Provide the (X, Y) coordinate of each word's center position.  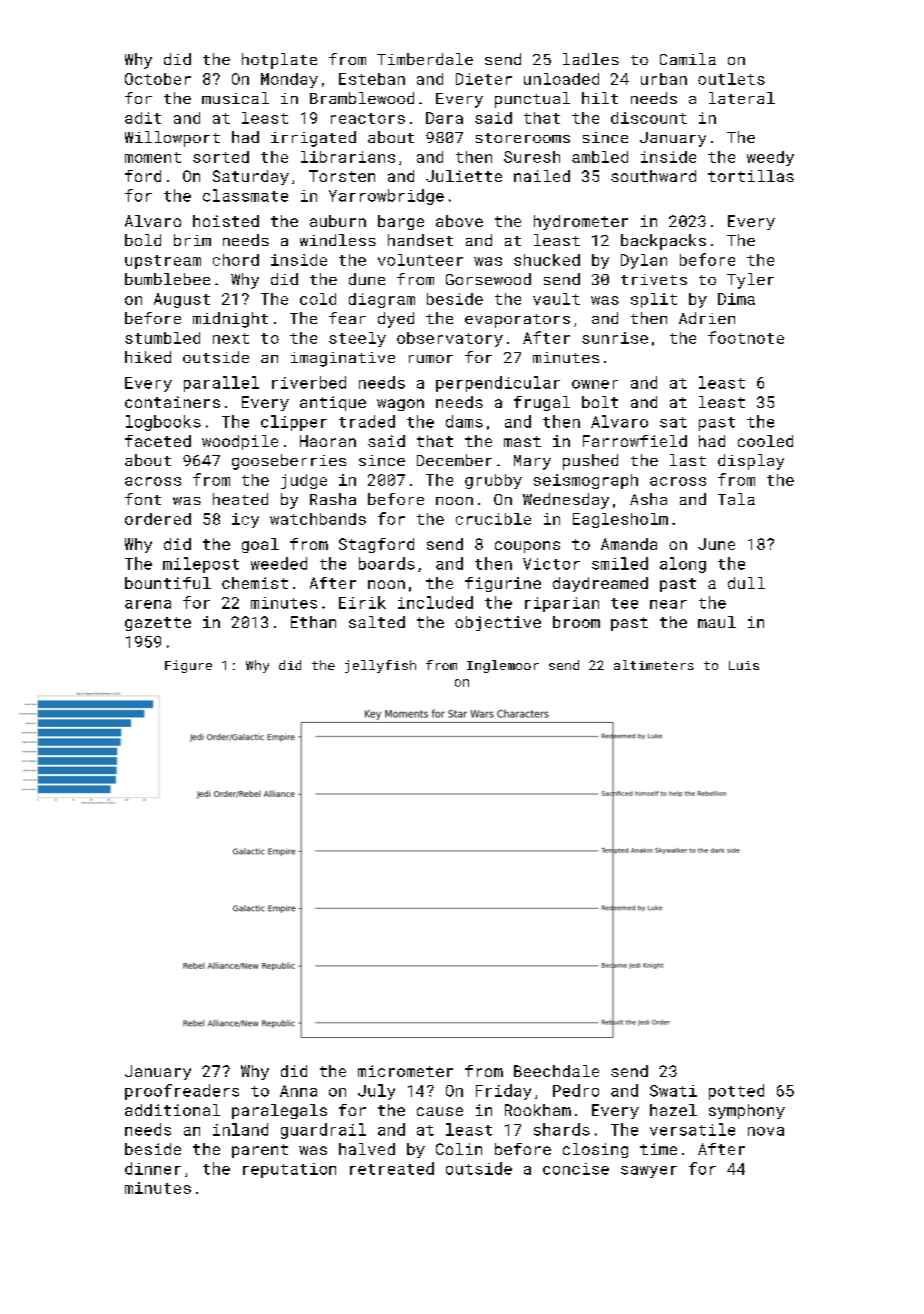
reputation (289, 1170)
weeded (279, 563)
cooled (765, 441)
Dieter (484, 79)
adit (143, 118)
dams (464, 421)
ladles (591, 59)
